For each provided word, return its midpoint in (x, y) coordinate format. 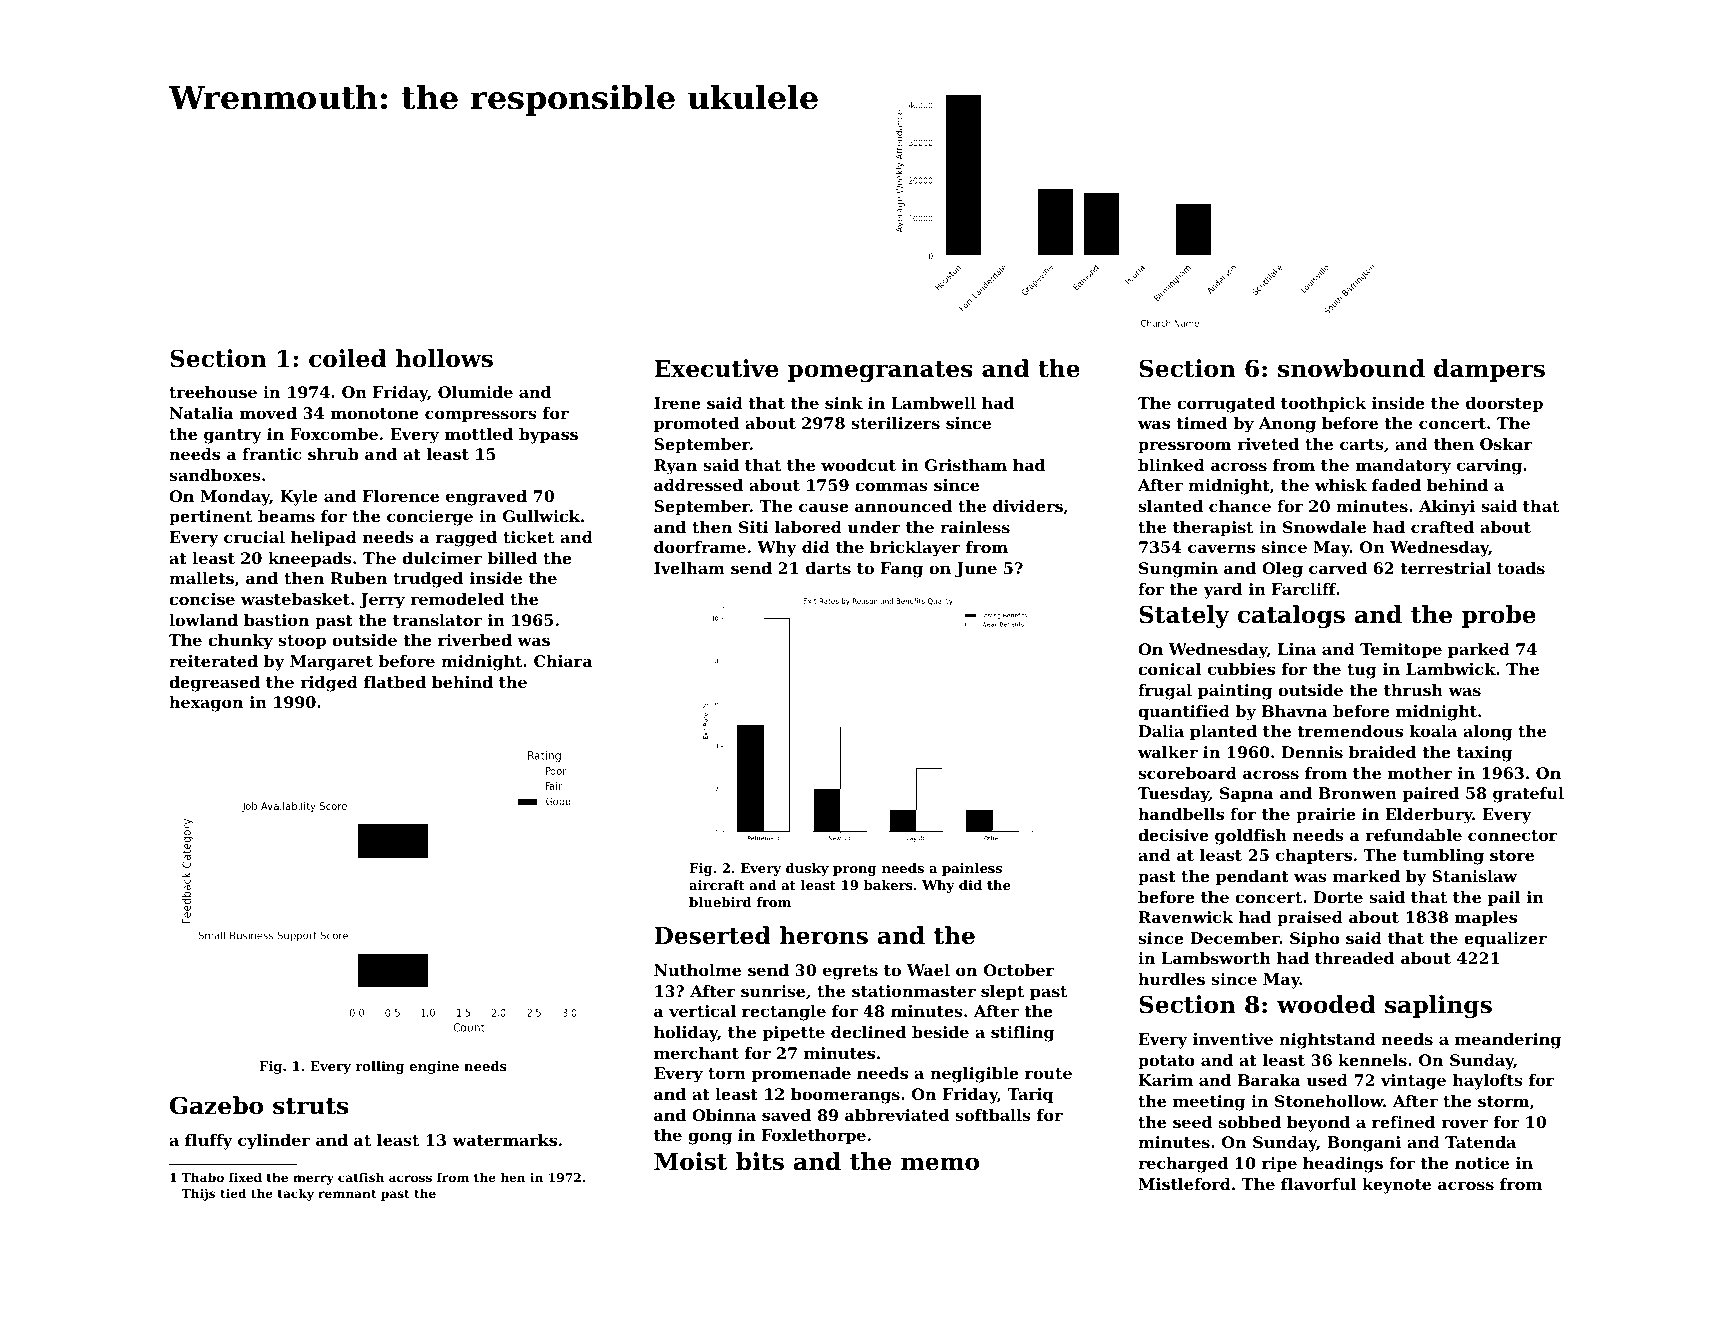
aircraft (717, 885)
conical (1170, 669)
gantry (233, 436)
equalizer (1505, 940)
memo (940, 1164)
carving (1489, 467)
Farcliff (1304, 589)
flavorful (1318, 1184)
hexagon (206, 704)
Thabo (203, 1177)
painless (972, 869)
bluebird (720, 902)
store (1512, 855)
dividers (1028, 506)
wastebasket (295, 599)
